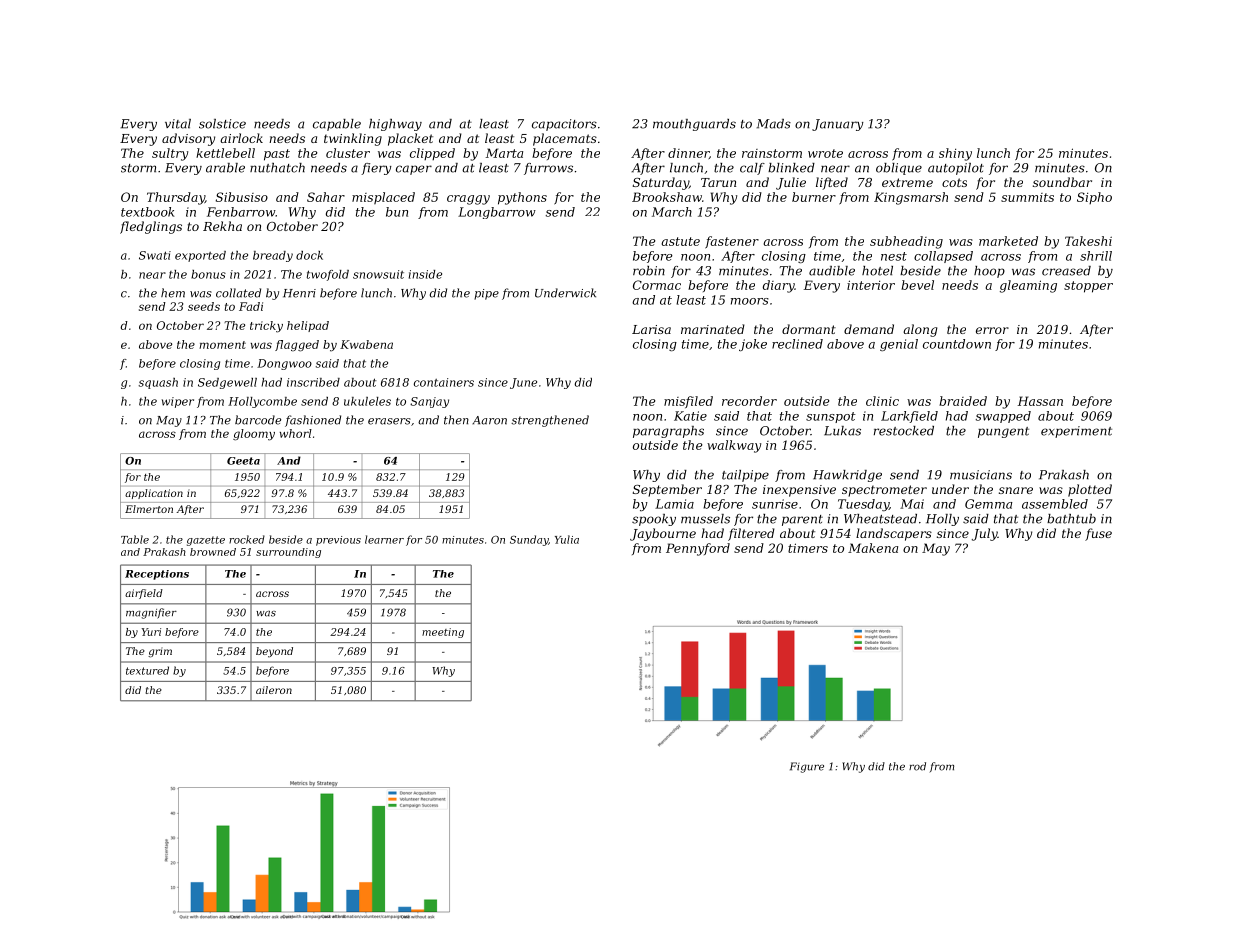 The width and height of the screenshot is (1233, 952). What do you see at coordinates (222, 226) in the screenshot?
I see `Rekha` at bounding box center [222, 226].
